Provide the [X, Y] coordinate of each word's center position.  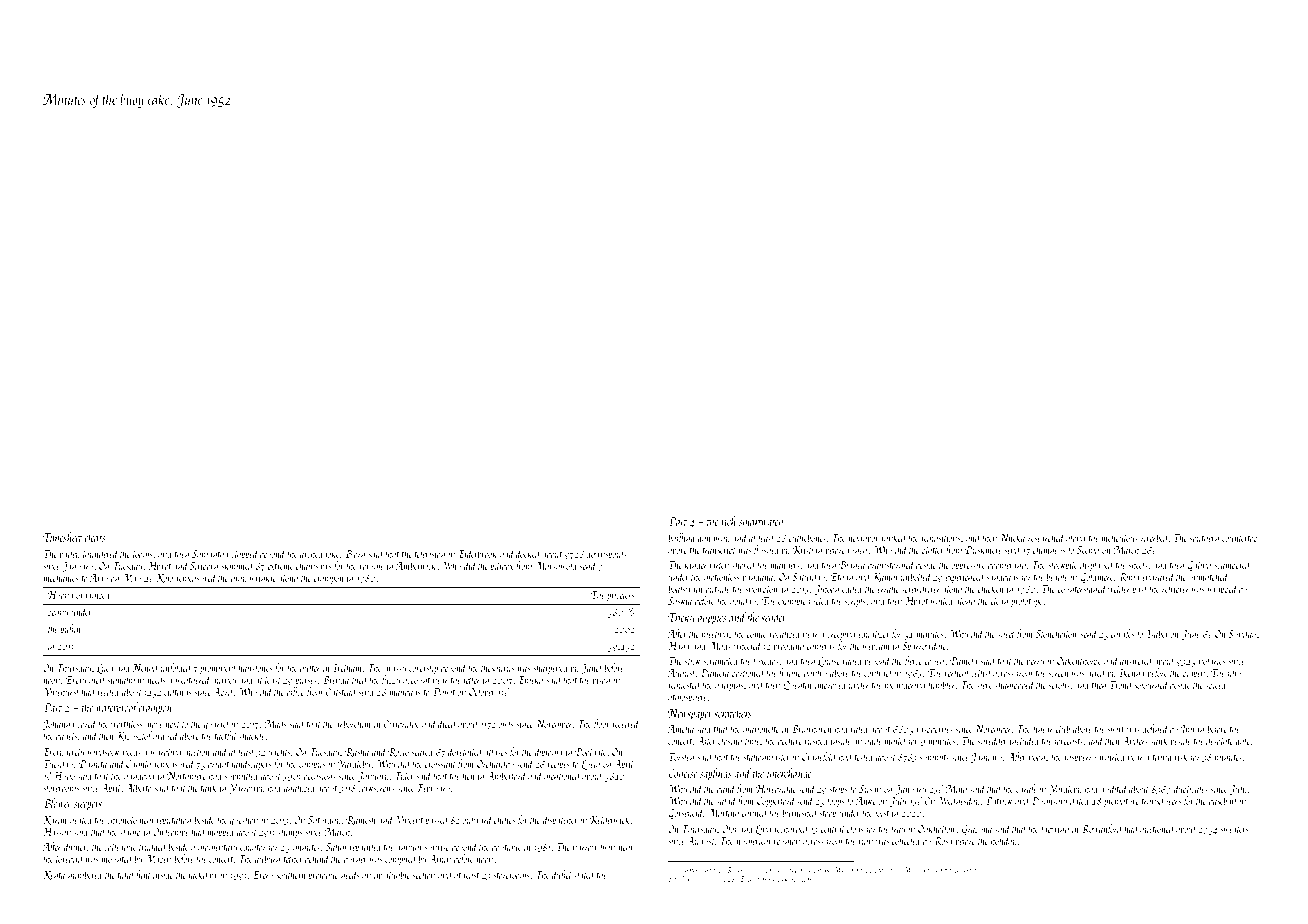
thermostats [964, 869]
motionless [721, 576]
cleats [94, 537]
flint [143, 875]
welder [1119, 588]
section [423, 876]
